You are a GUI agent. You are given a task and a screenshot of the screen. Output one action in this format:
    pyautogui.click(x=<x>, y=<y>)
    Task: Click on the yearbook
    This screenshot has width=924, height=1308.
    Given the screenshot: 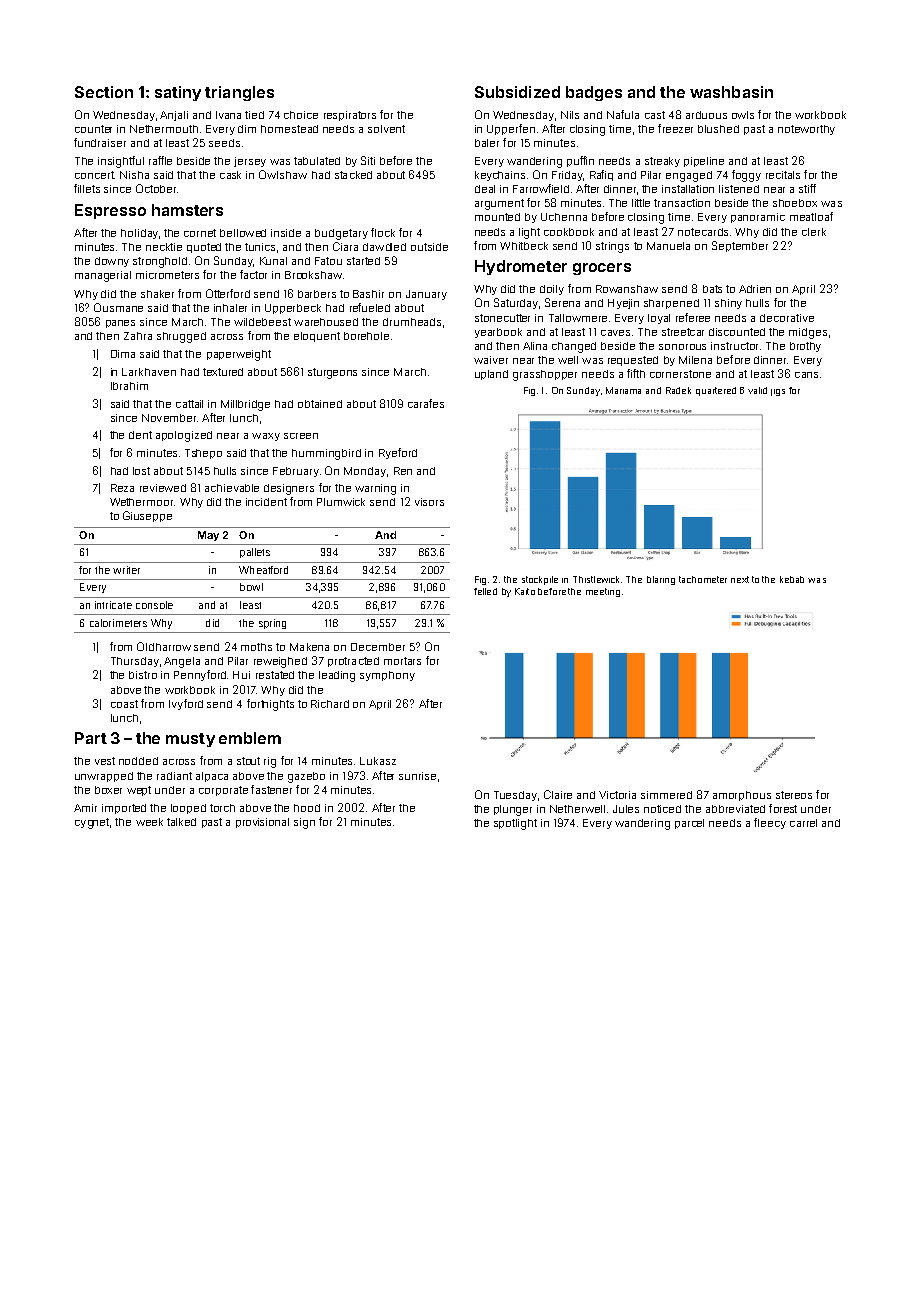 What is the action you would take?
    pyautogui.click(x=498, y=333)
